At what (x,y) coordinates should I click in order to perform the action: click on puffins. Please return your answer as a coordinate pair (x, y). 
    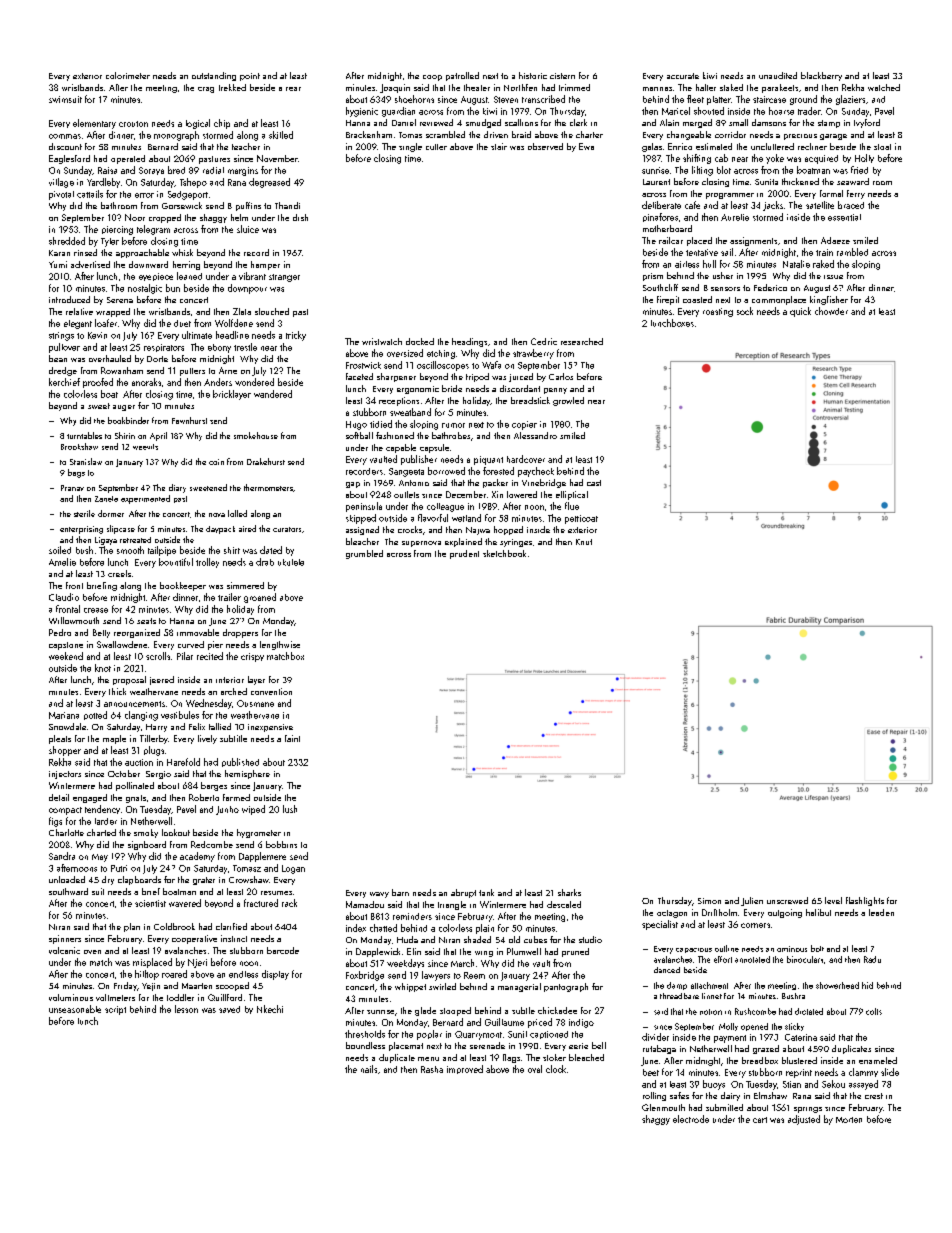
    Looking at the image, I should click on (248, 206).
